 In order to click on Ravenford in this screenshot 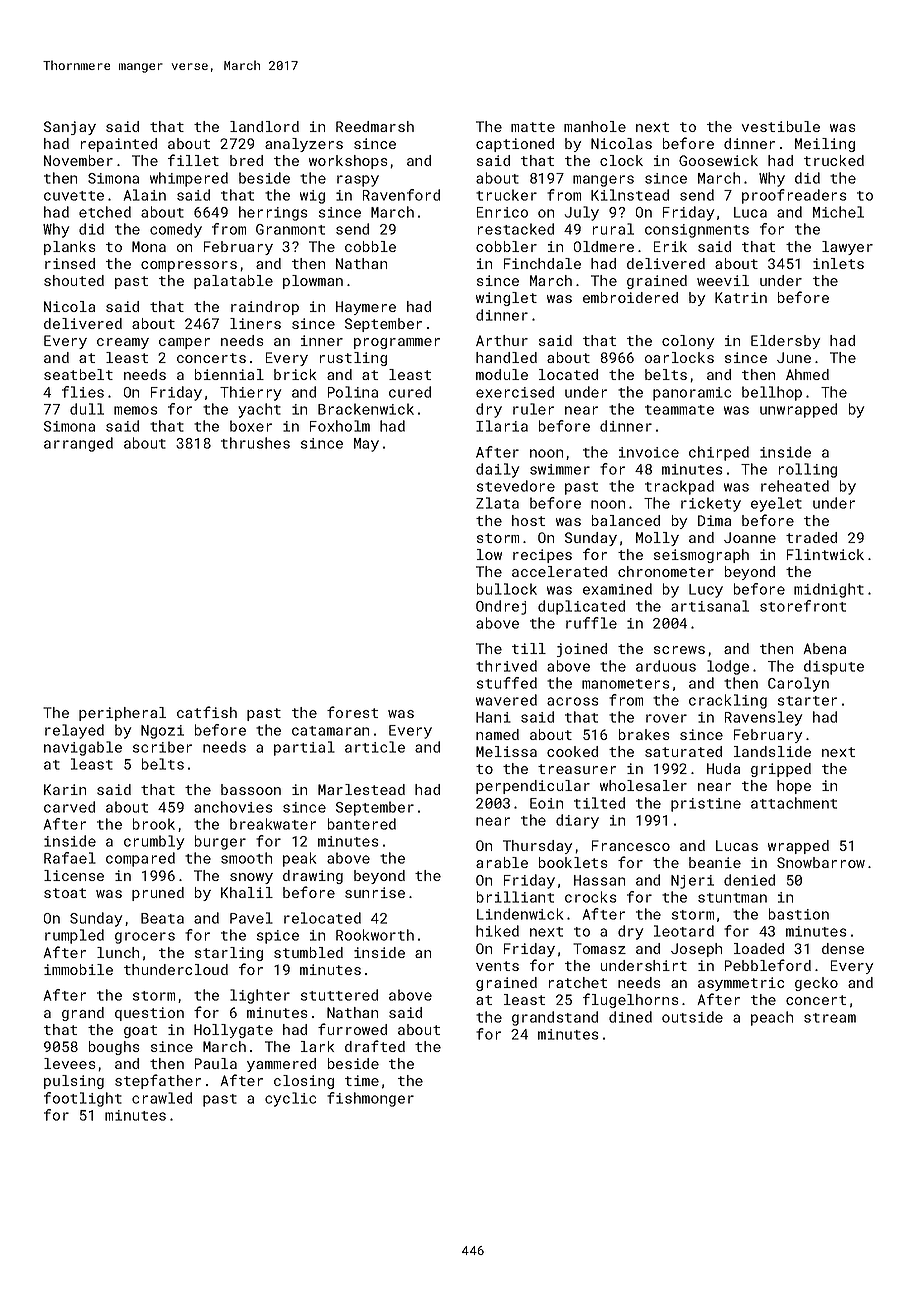, I will do `click(401, 195)`.
